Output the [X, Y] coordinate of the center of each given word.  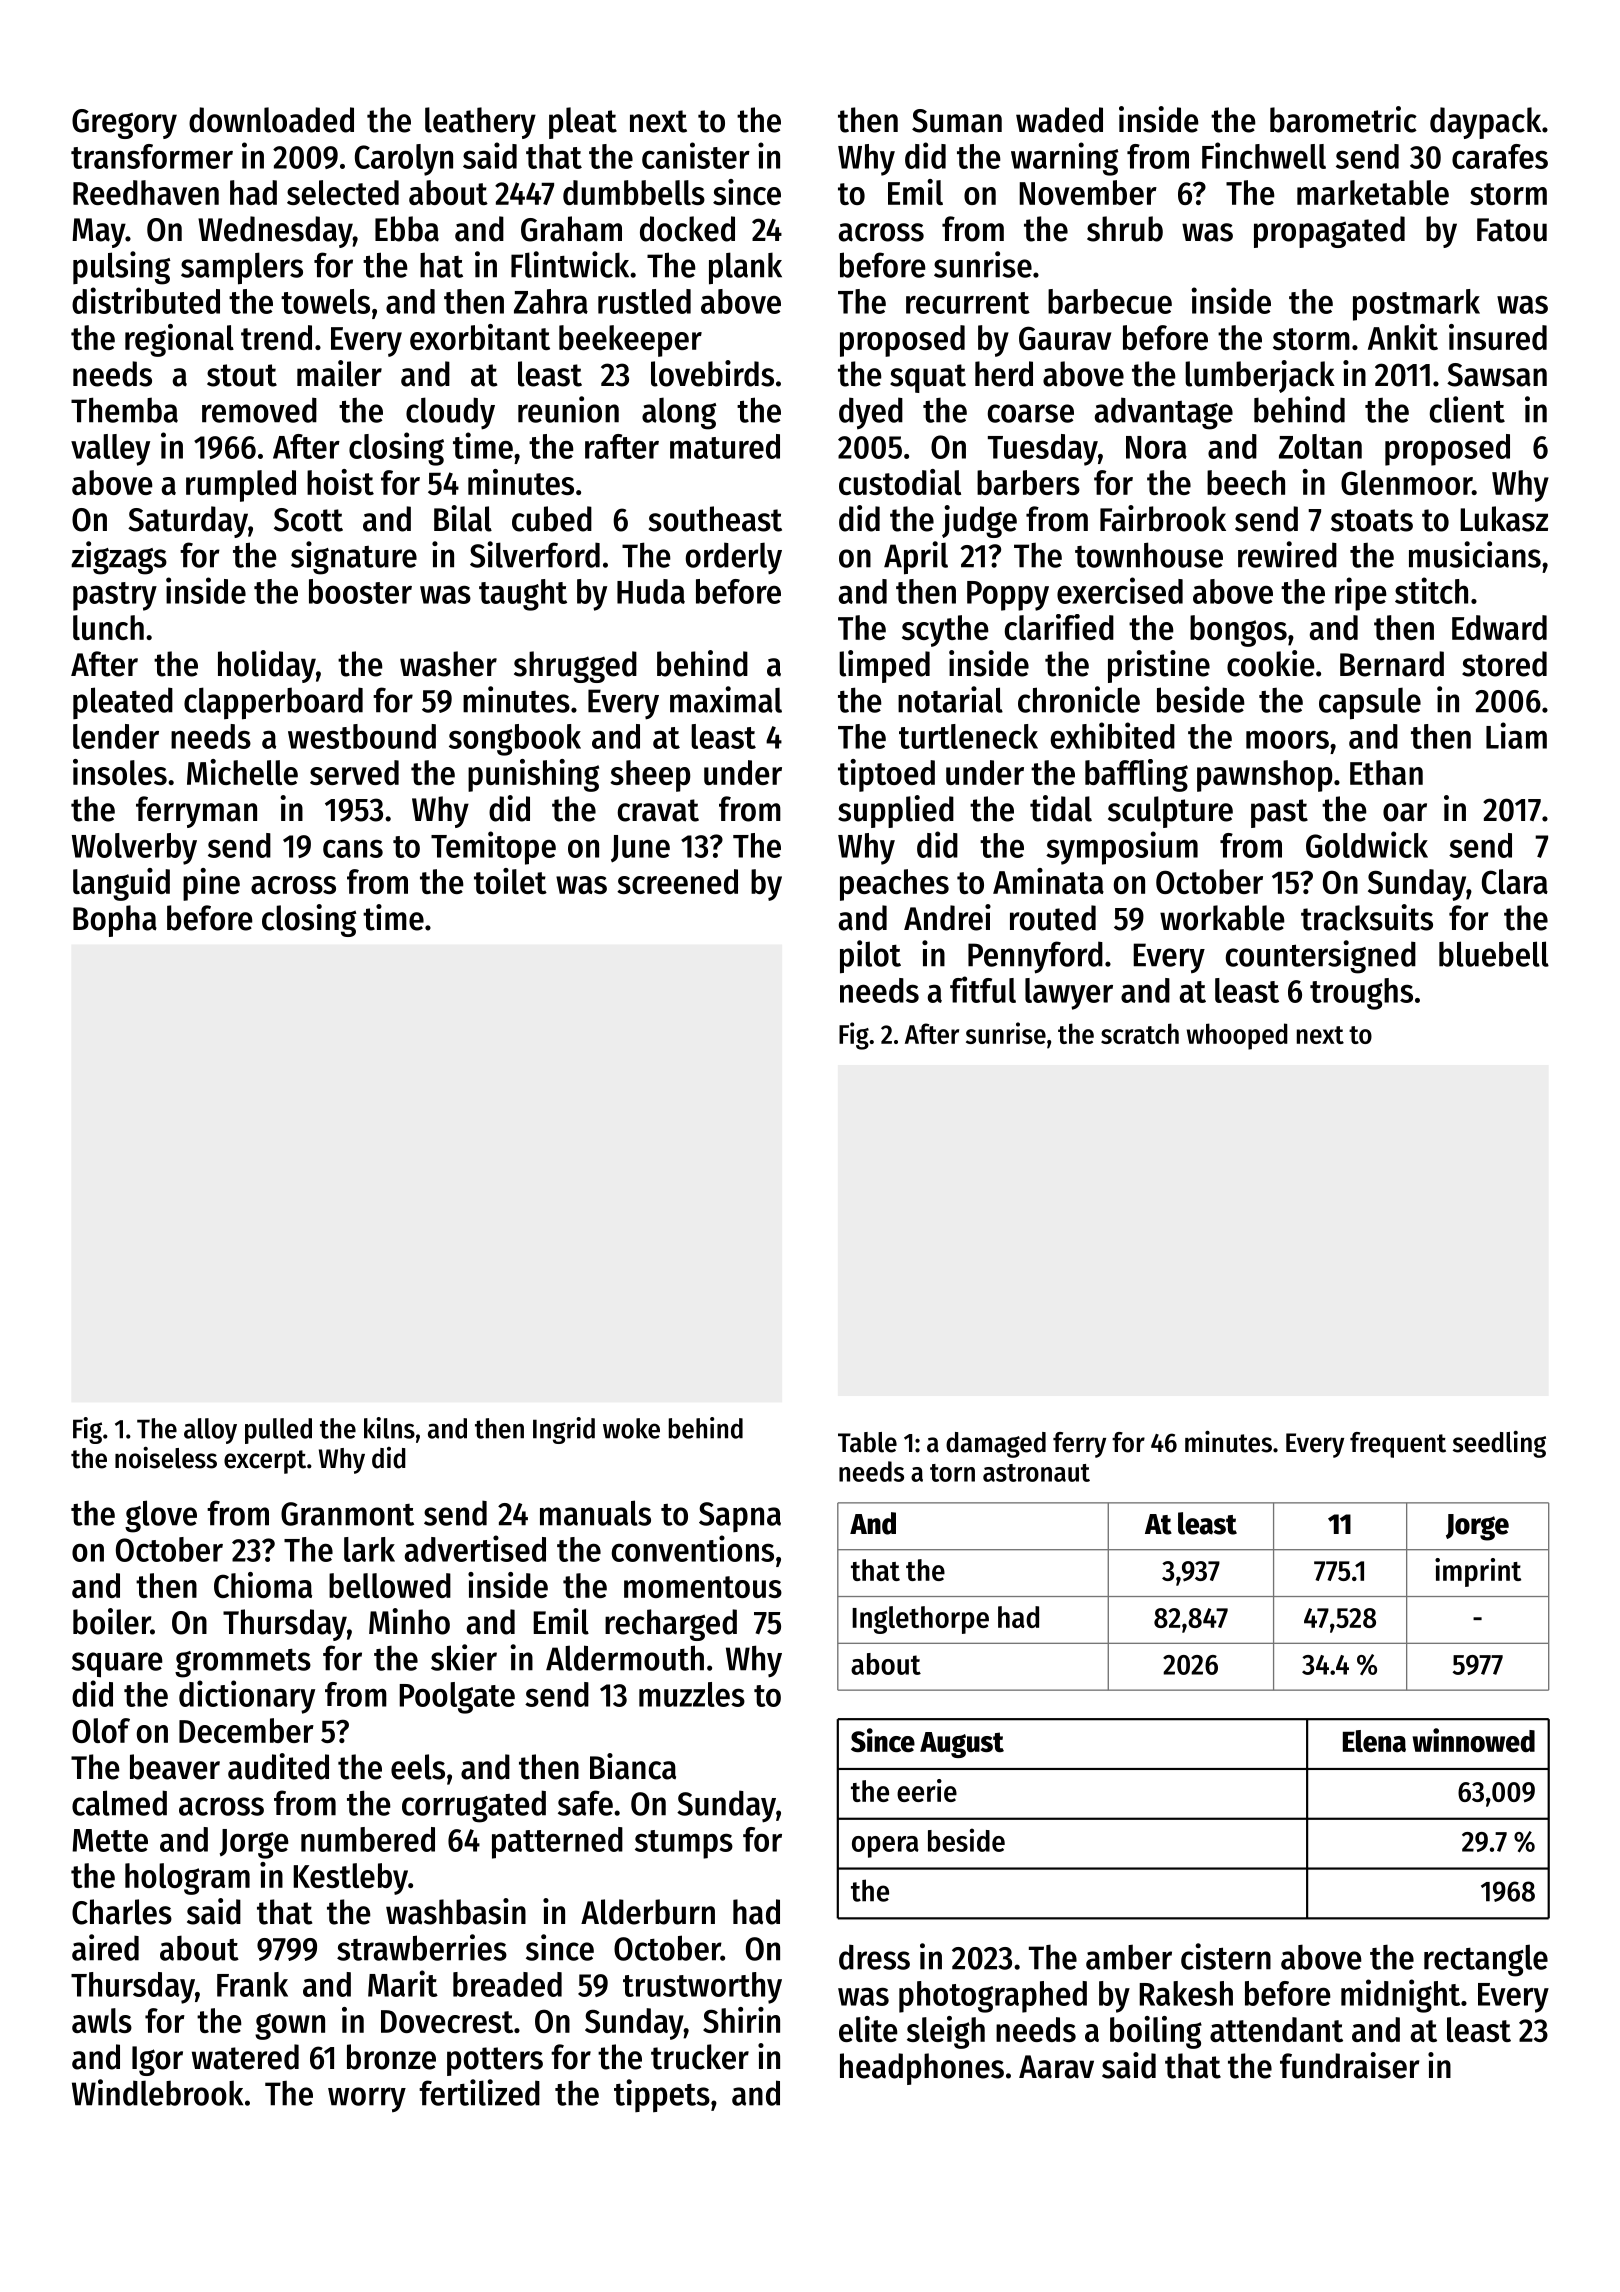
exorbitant [480, 337]
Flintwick [570, 264]
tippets [662, 2096]
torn [952, 1473]
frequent [1398, 1445]
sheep [650, 776]
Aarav [1056, 2067]
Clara [1515, 881]
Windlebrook [157, 2092]
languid [121, 884]
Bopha [115, 921]
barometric [1343, 119]
